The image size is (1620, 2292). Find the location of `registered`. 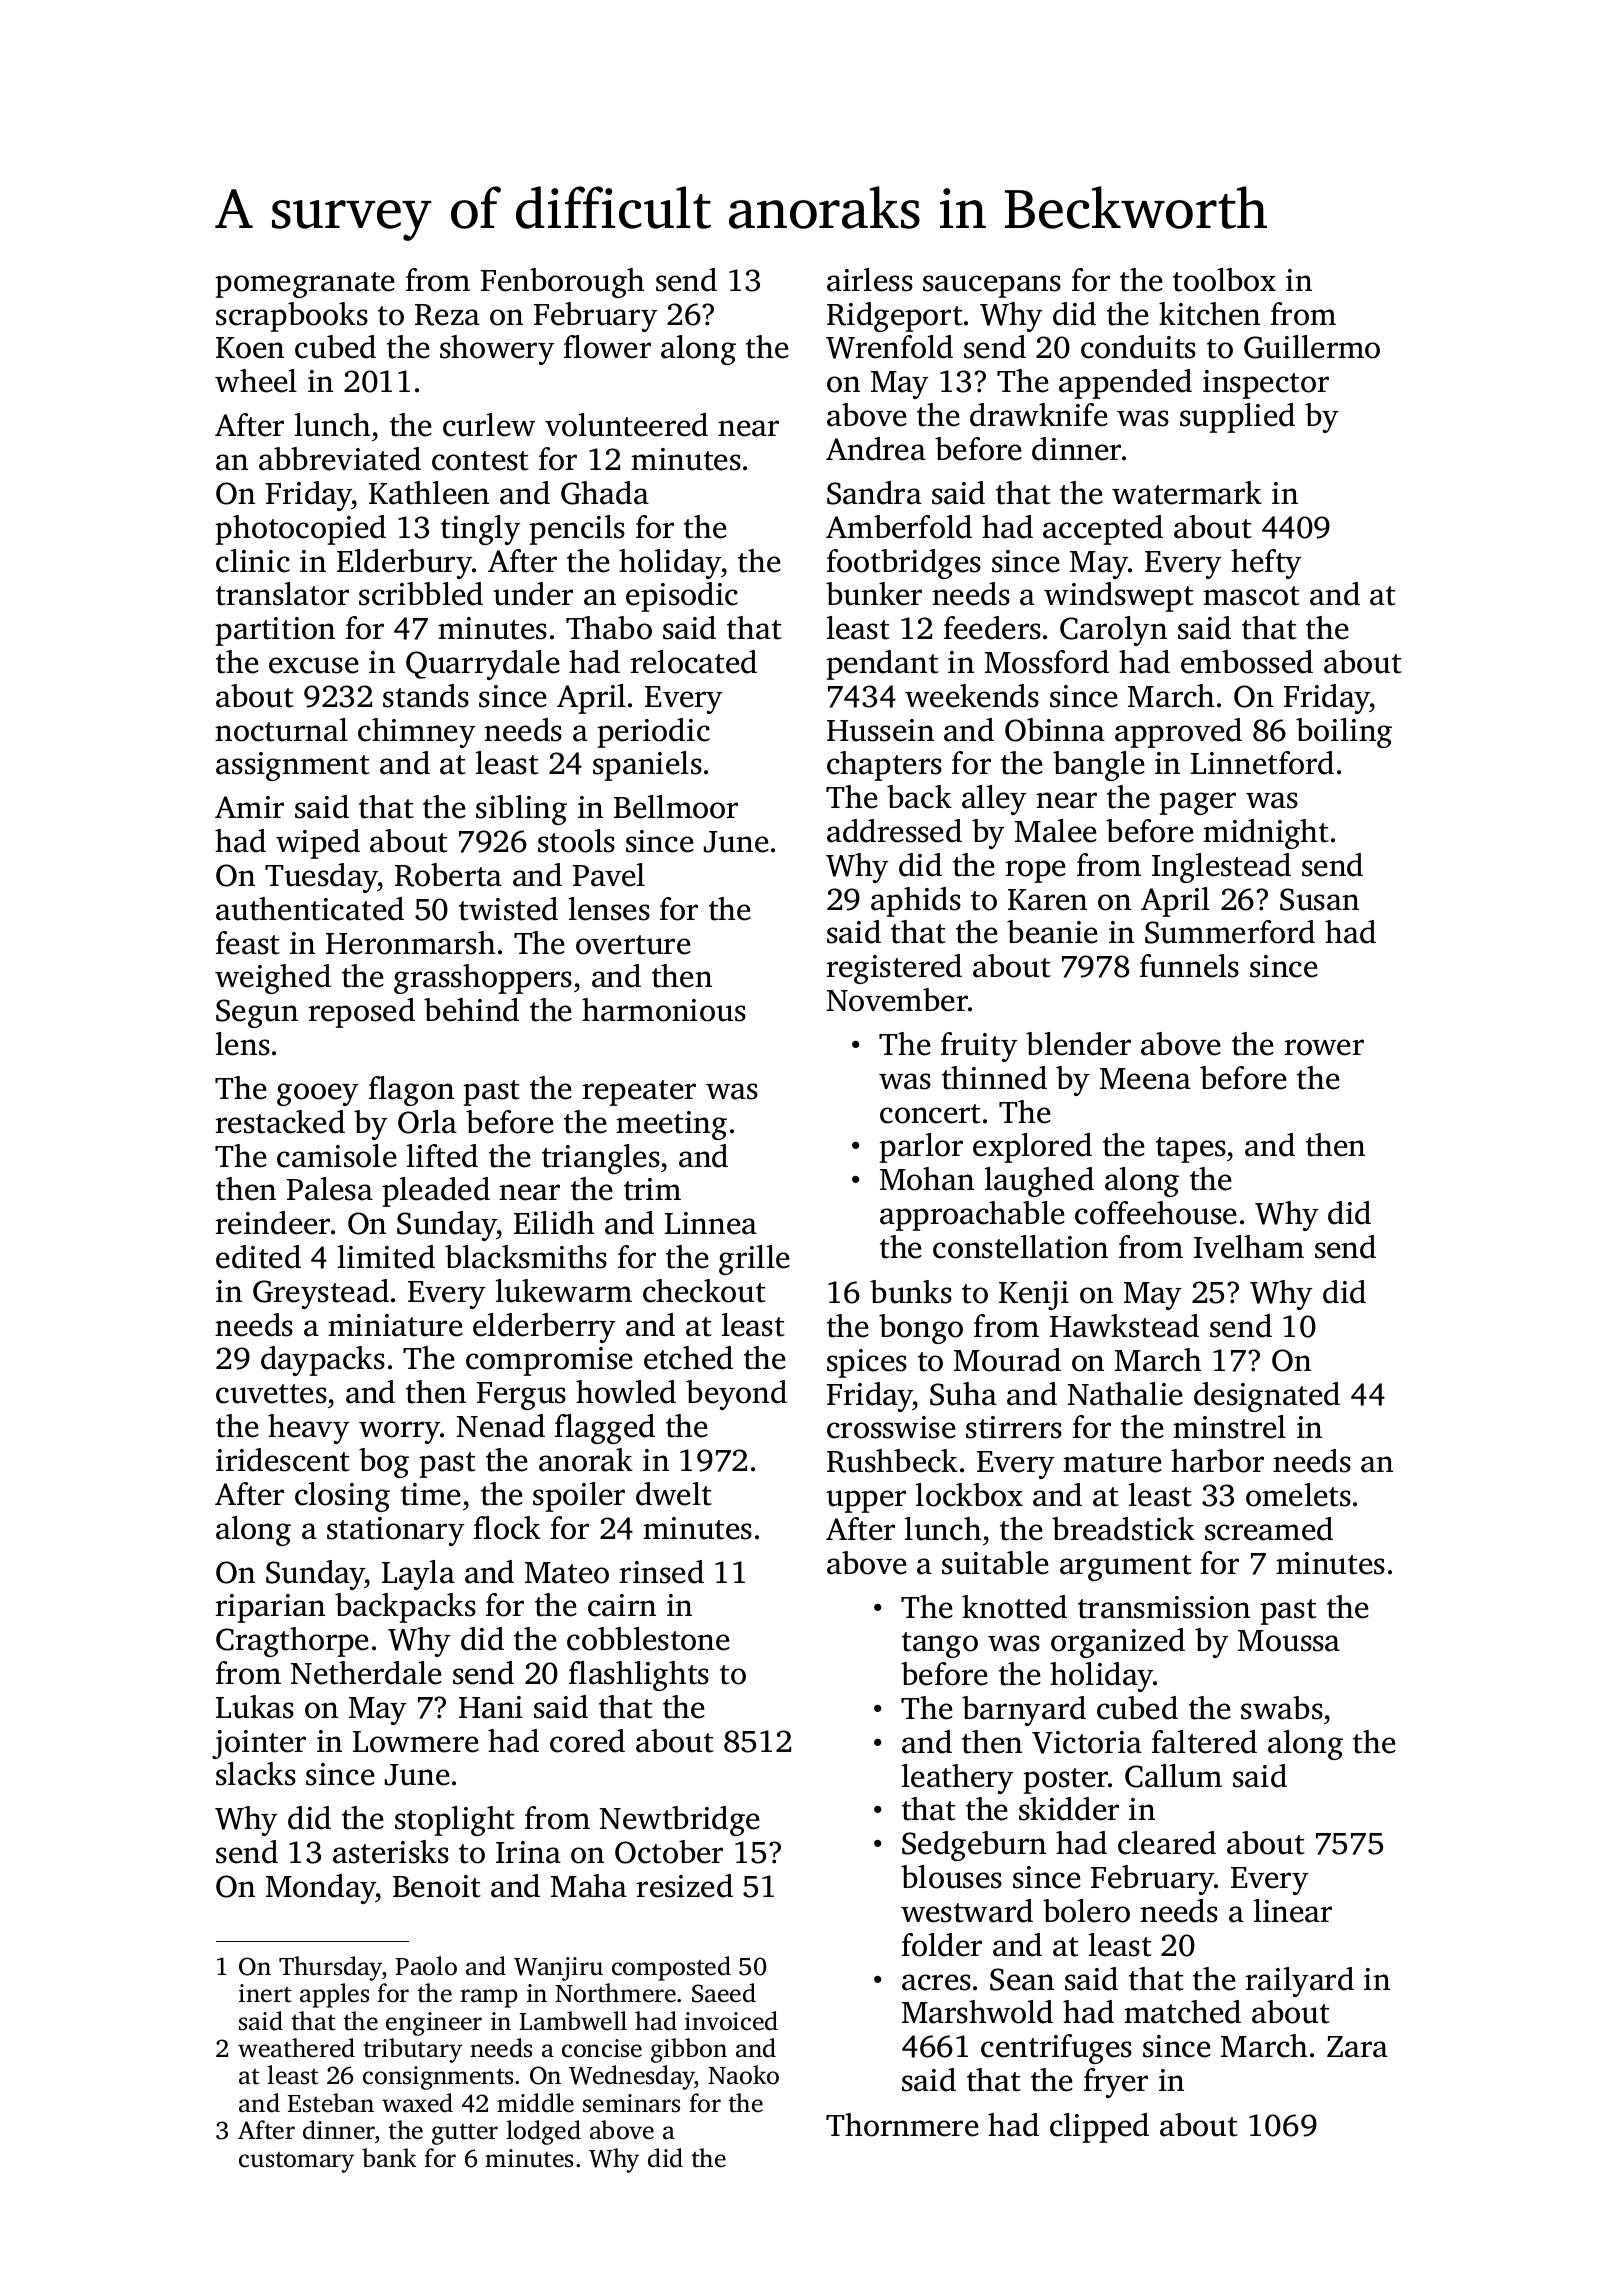

registered is located at coordinates (894, 969).
